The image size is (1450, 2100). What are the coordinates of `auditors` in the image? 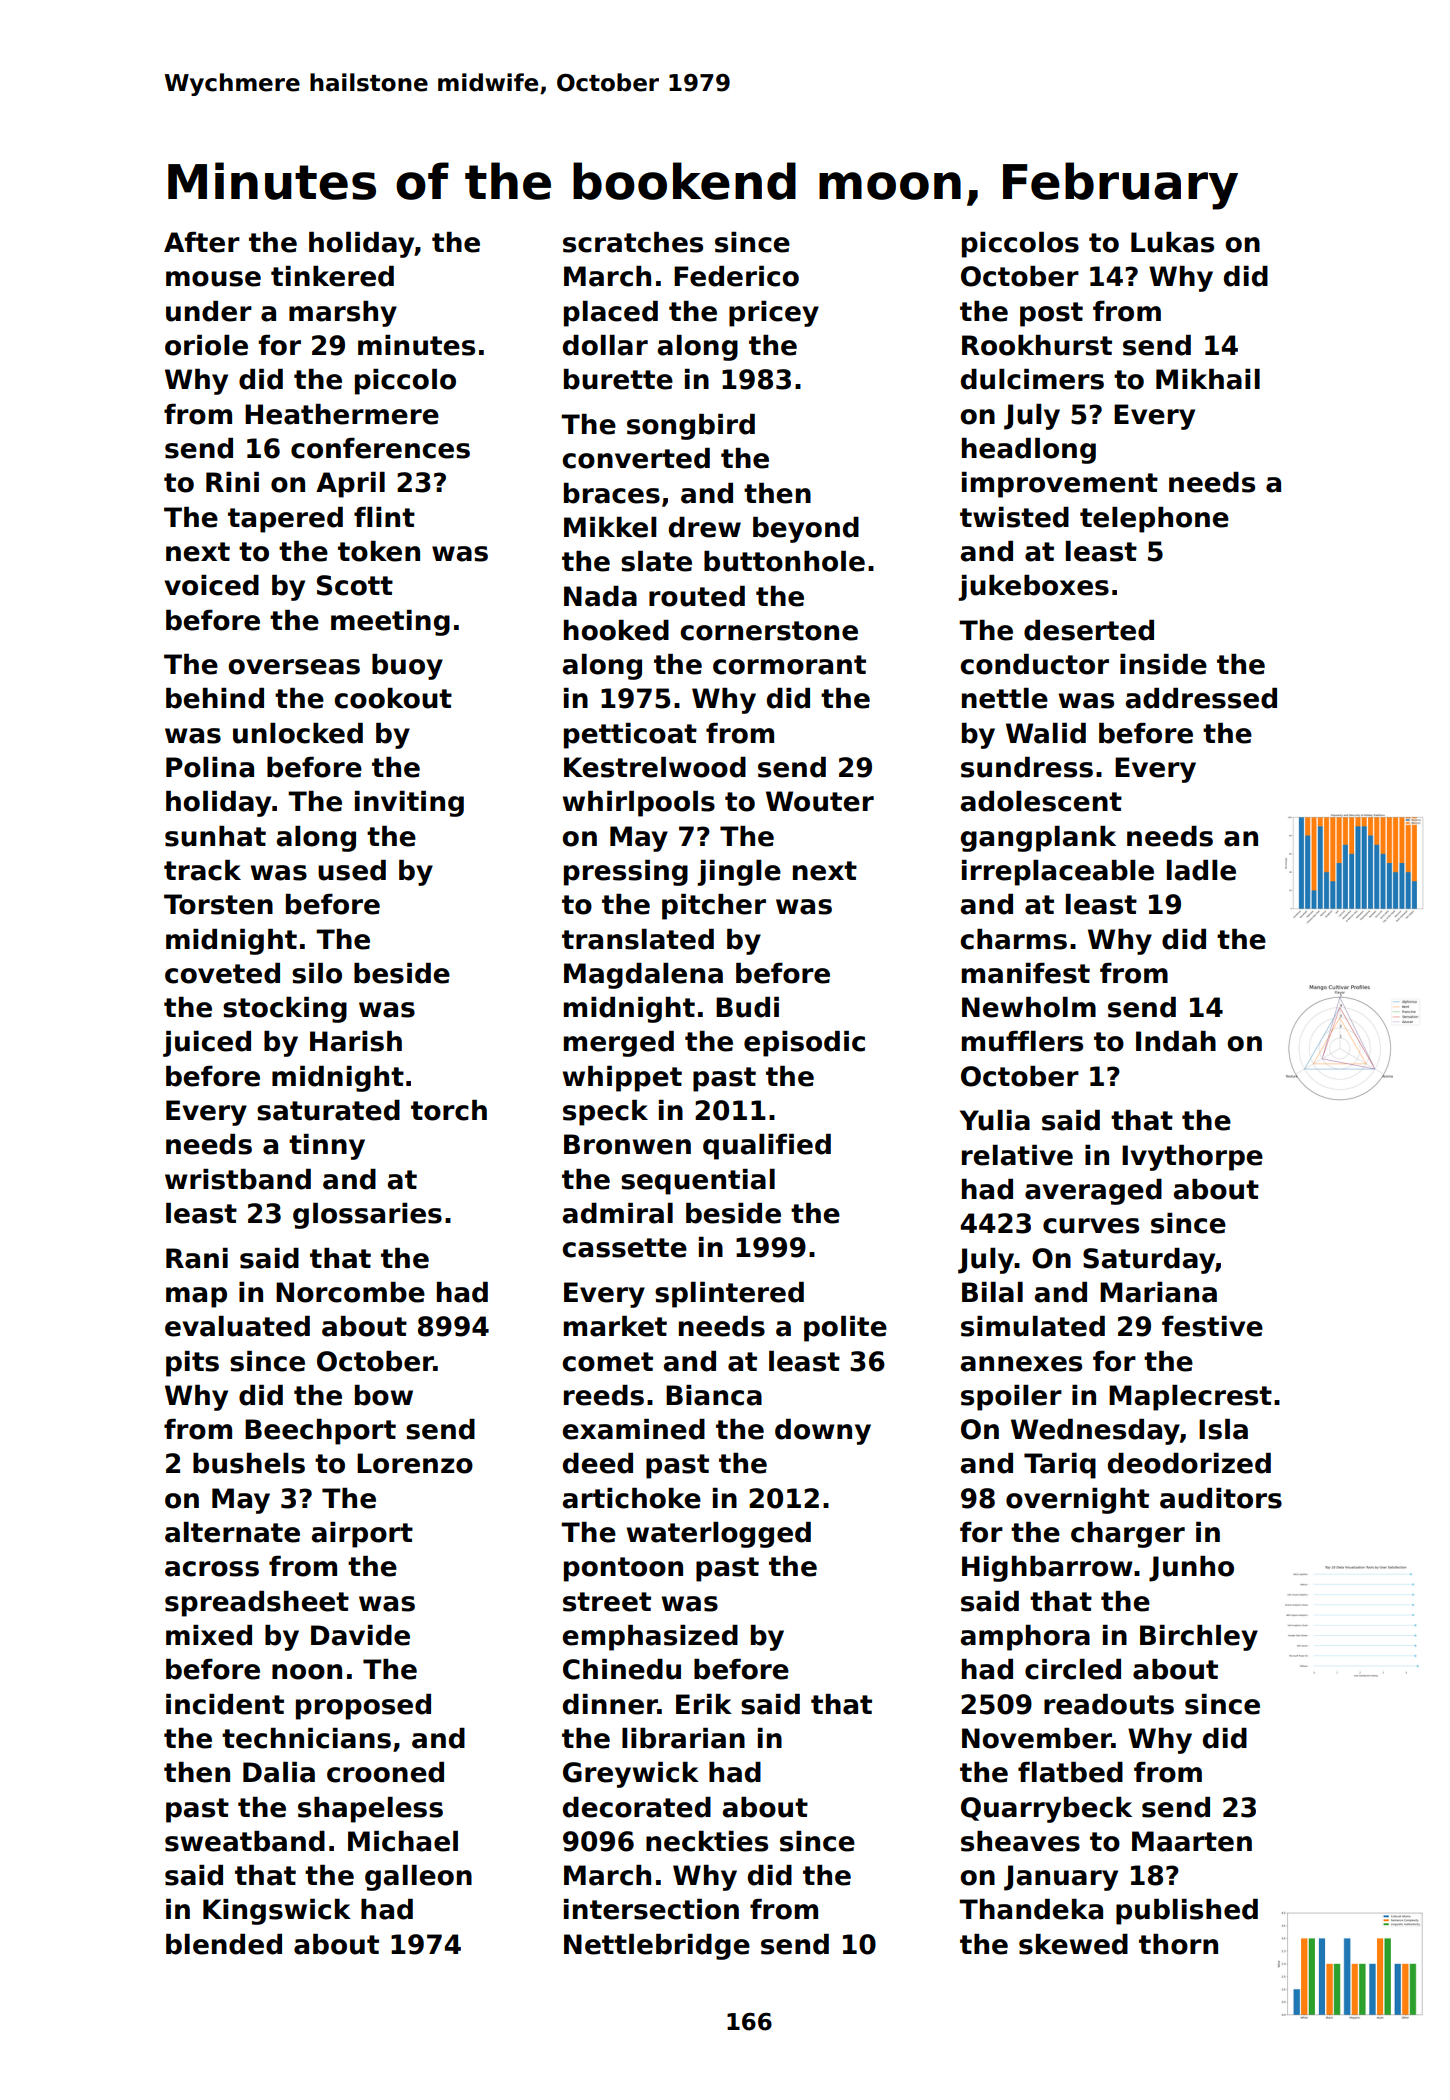 It's located at (1221, 1498).
